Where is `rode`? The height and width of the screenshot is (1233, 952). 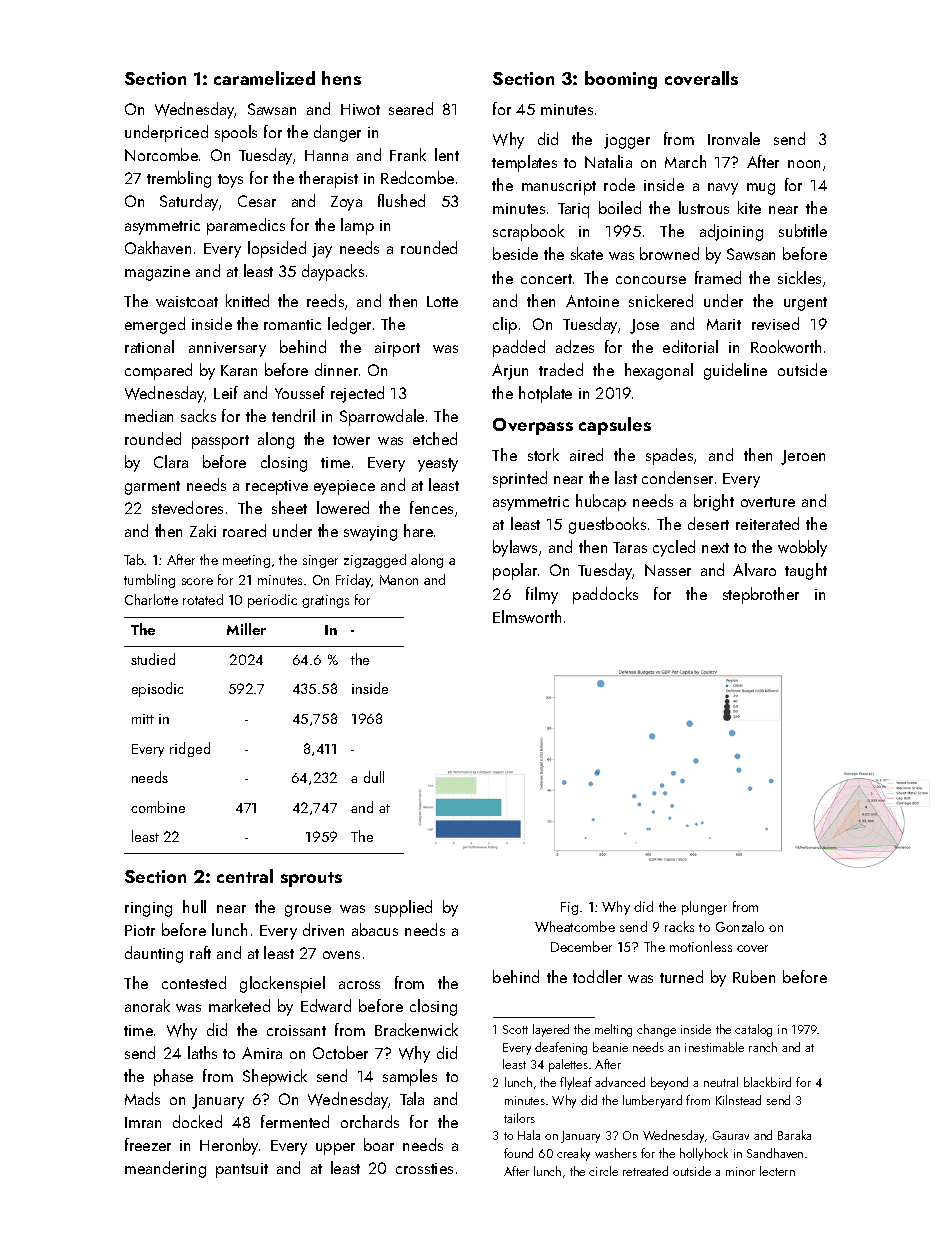
rode is located at coordinates (619, 184).
